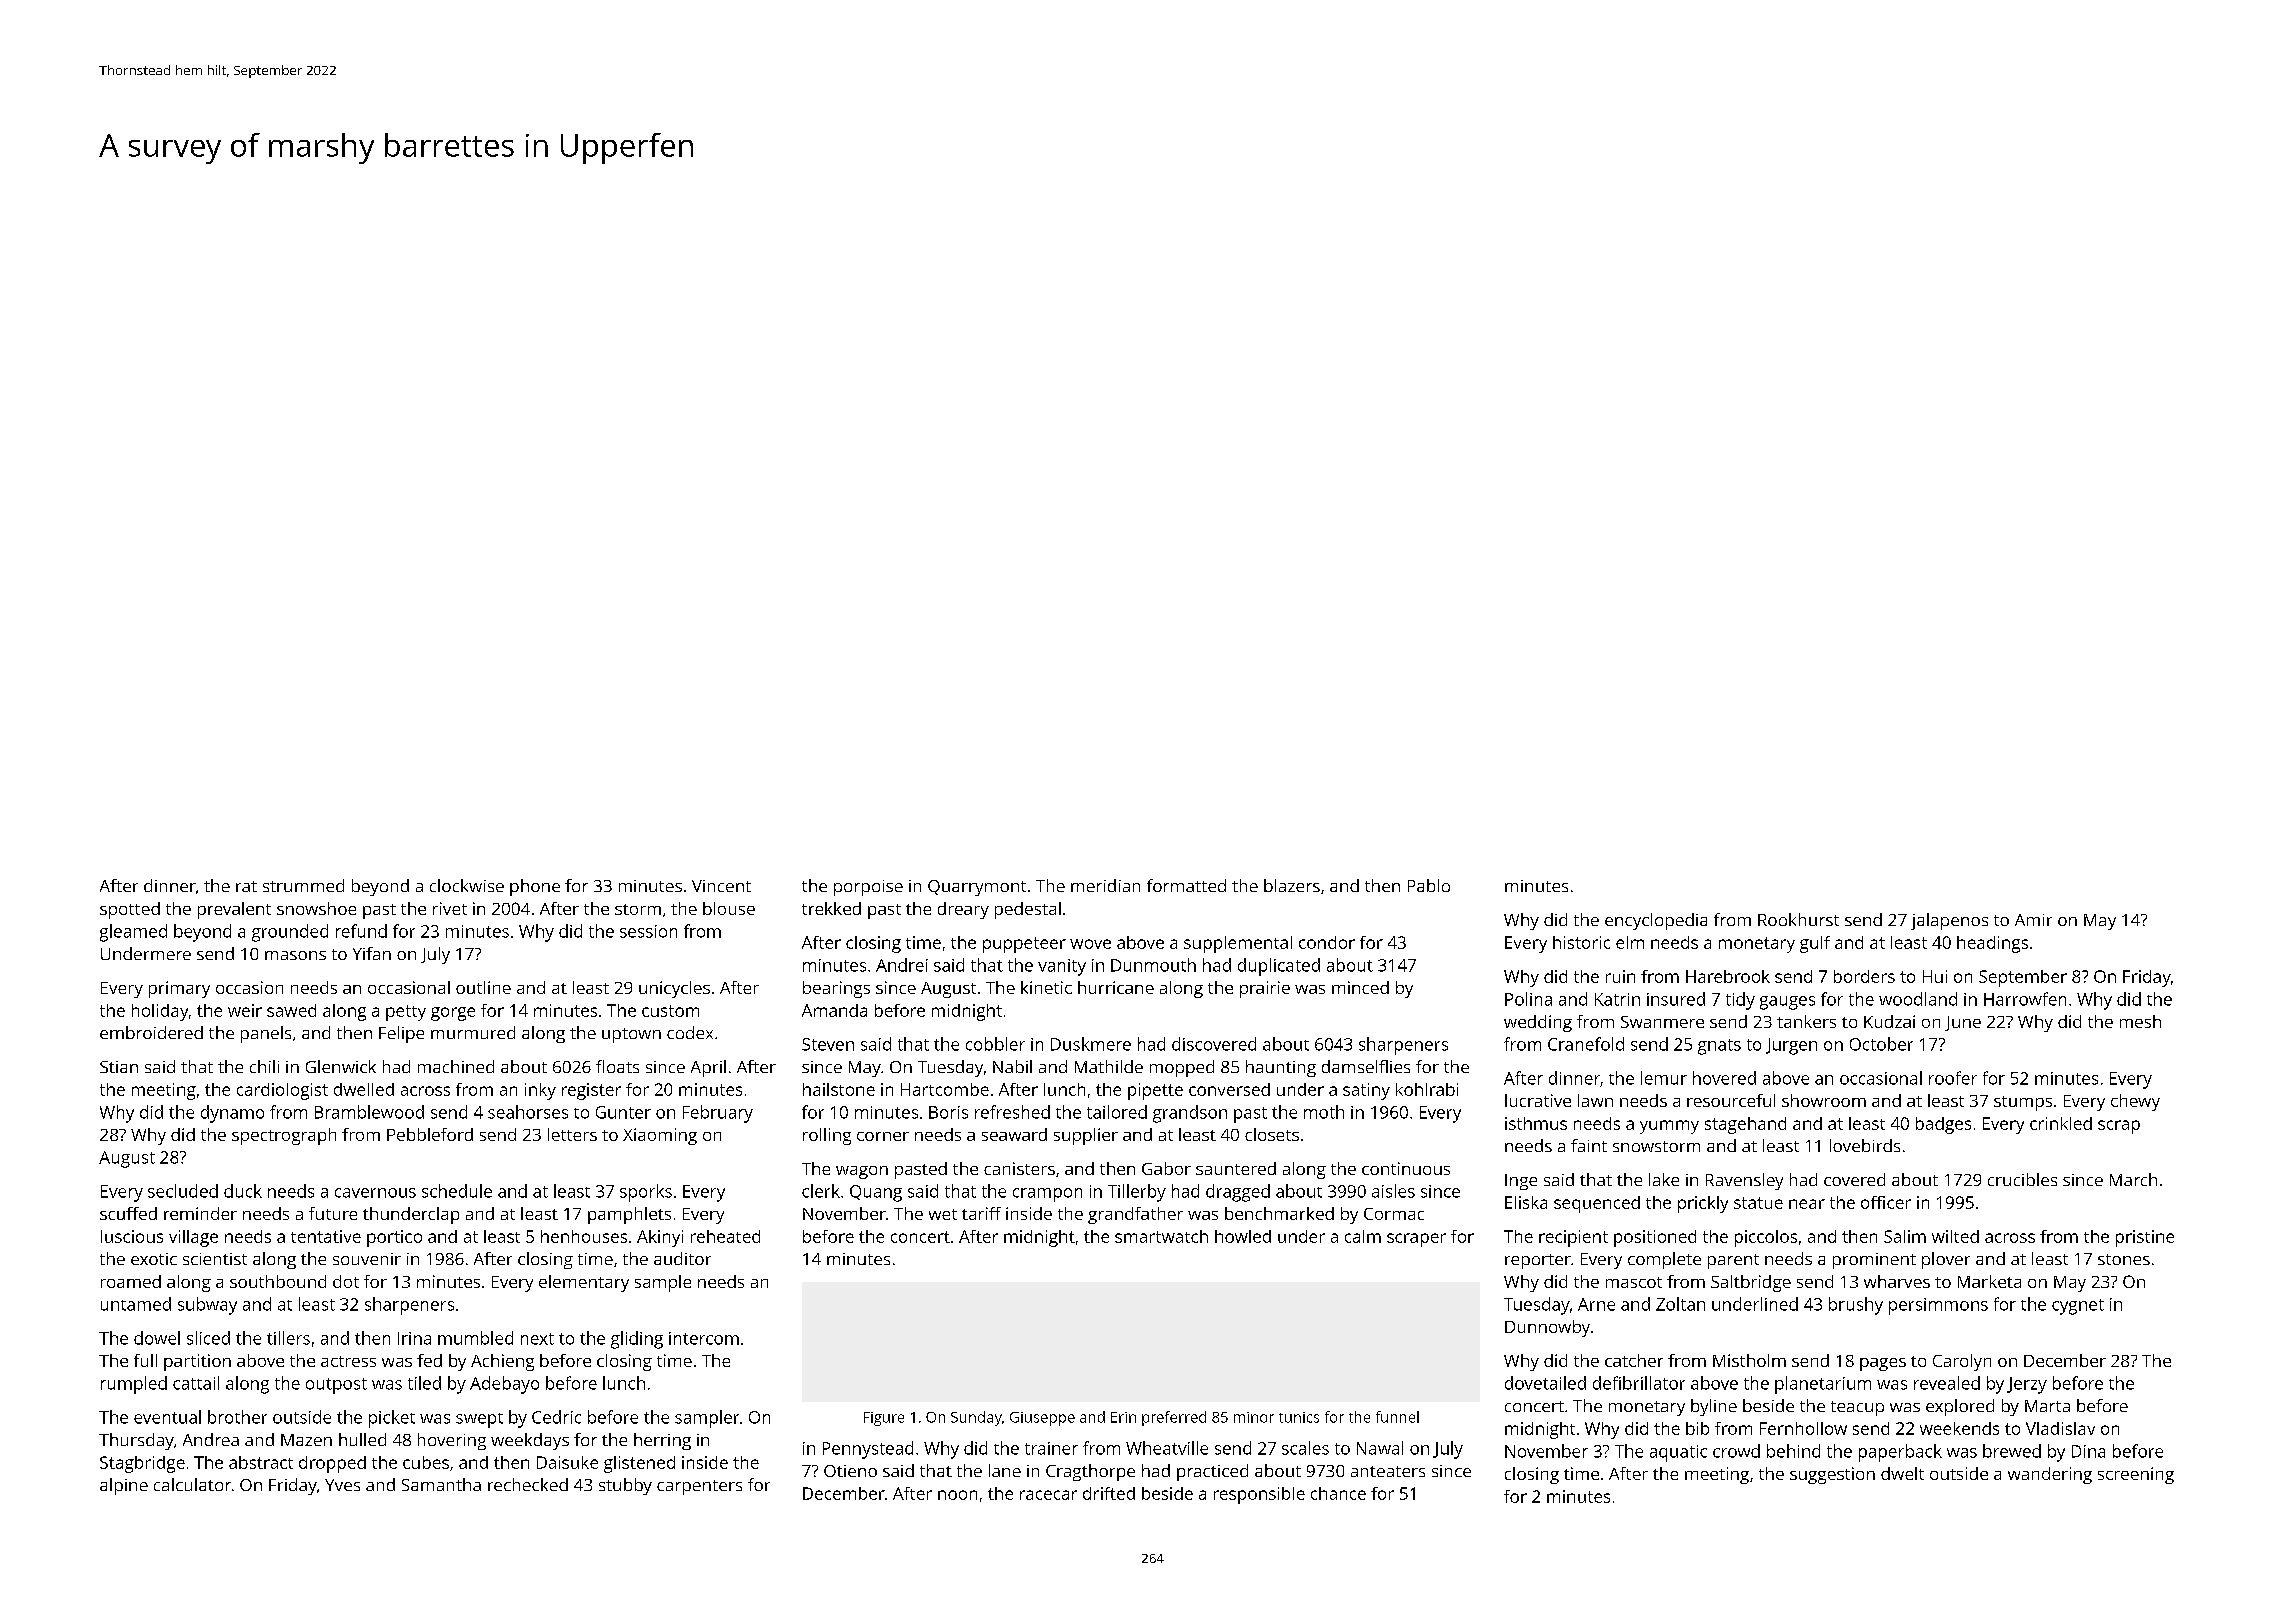  I want to click on rechecked, so click(528, 1484).
